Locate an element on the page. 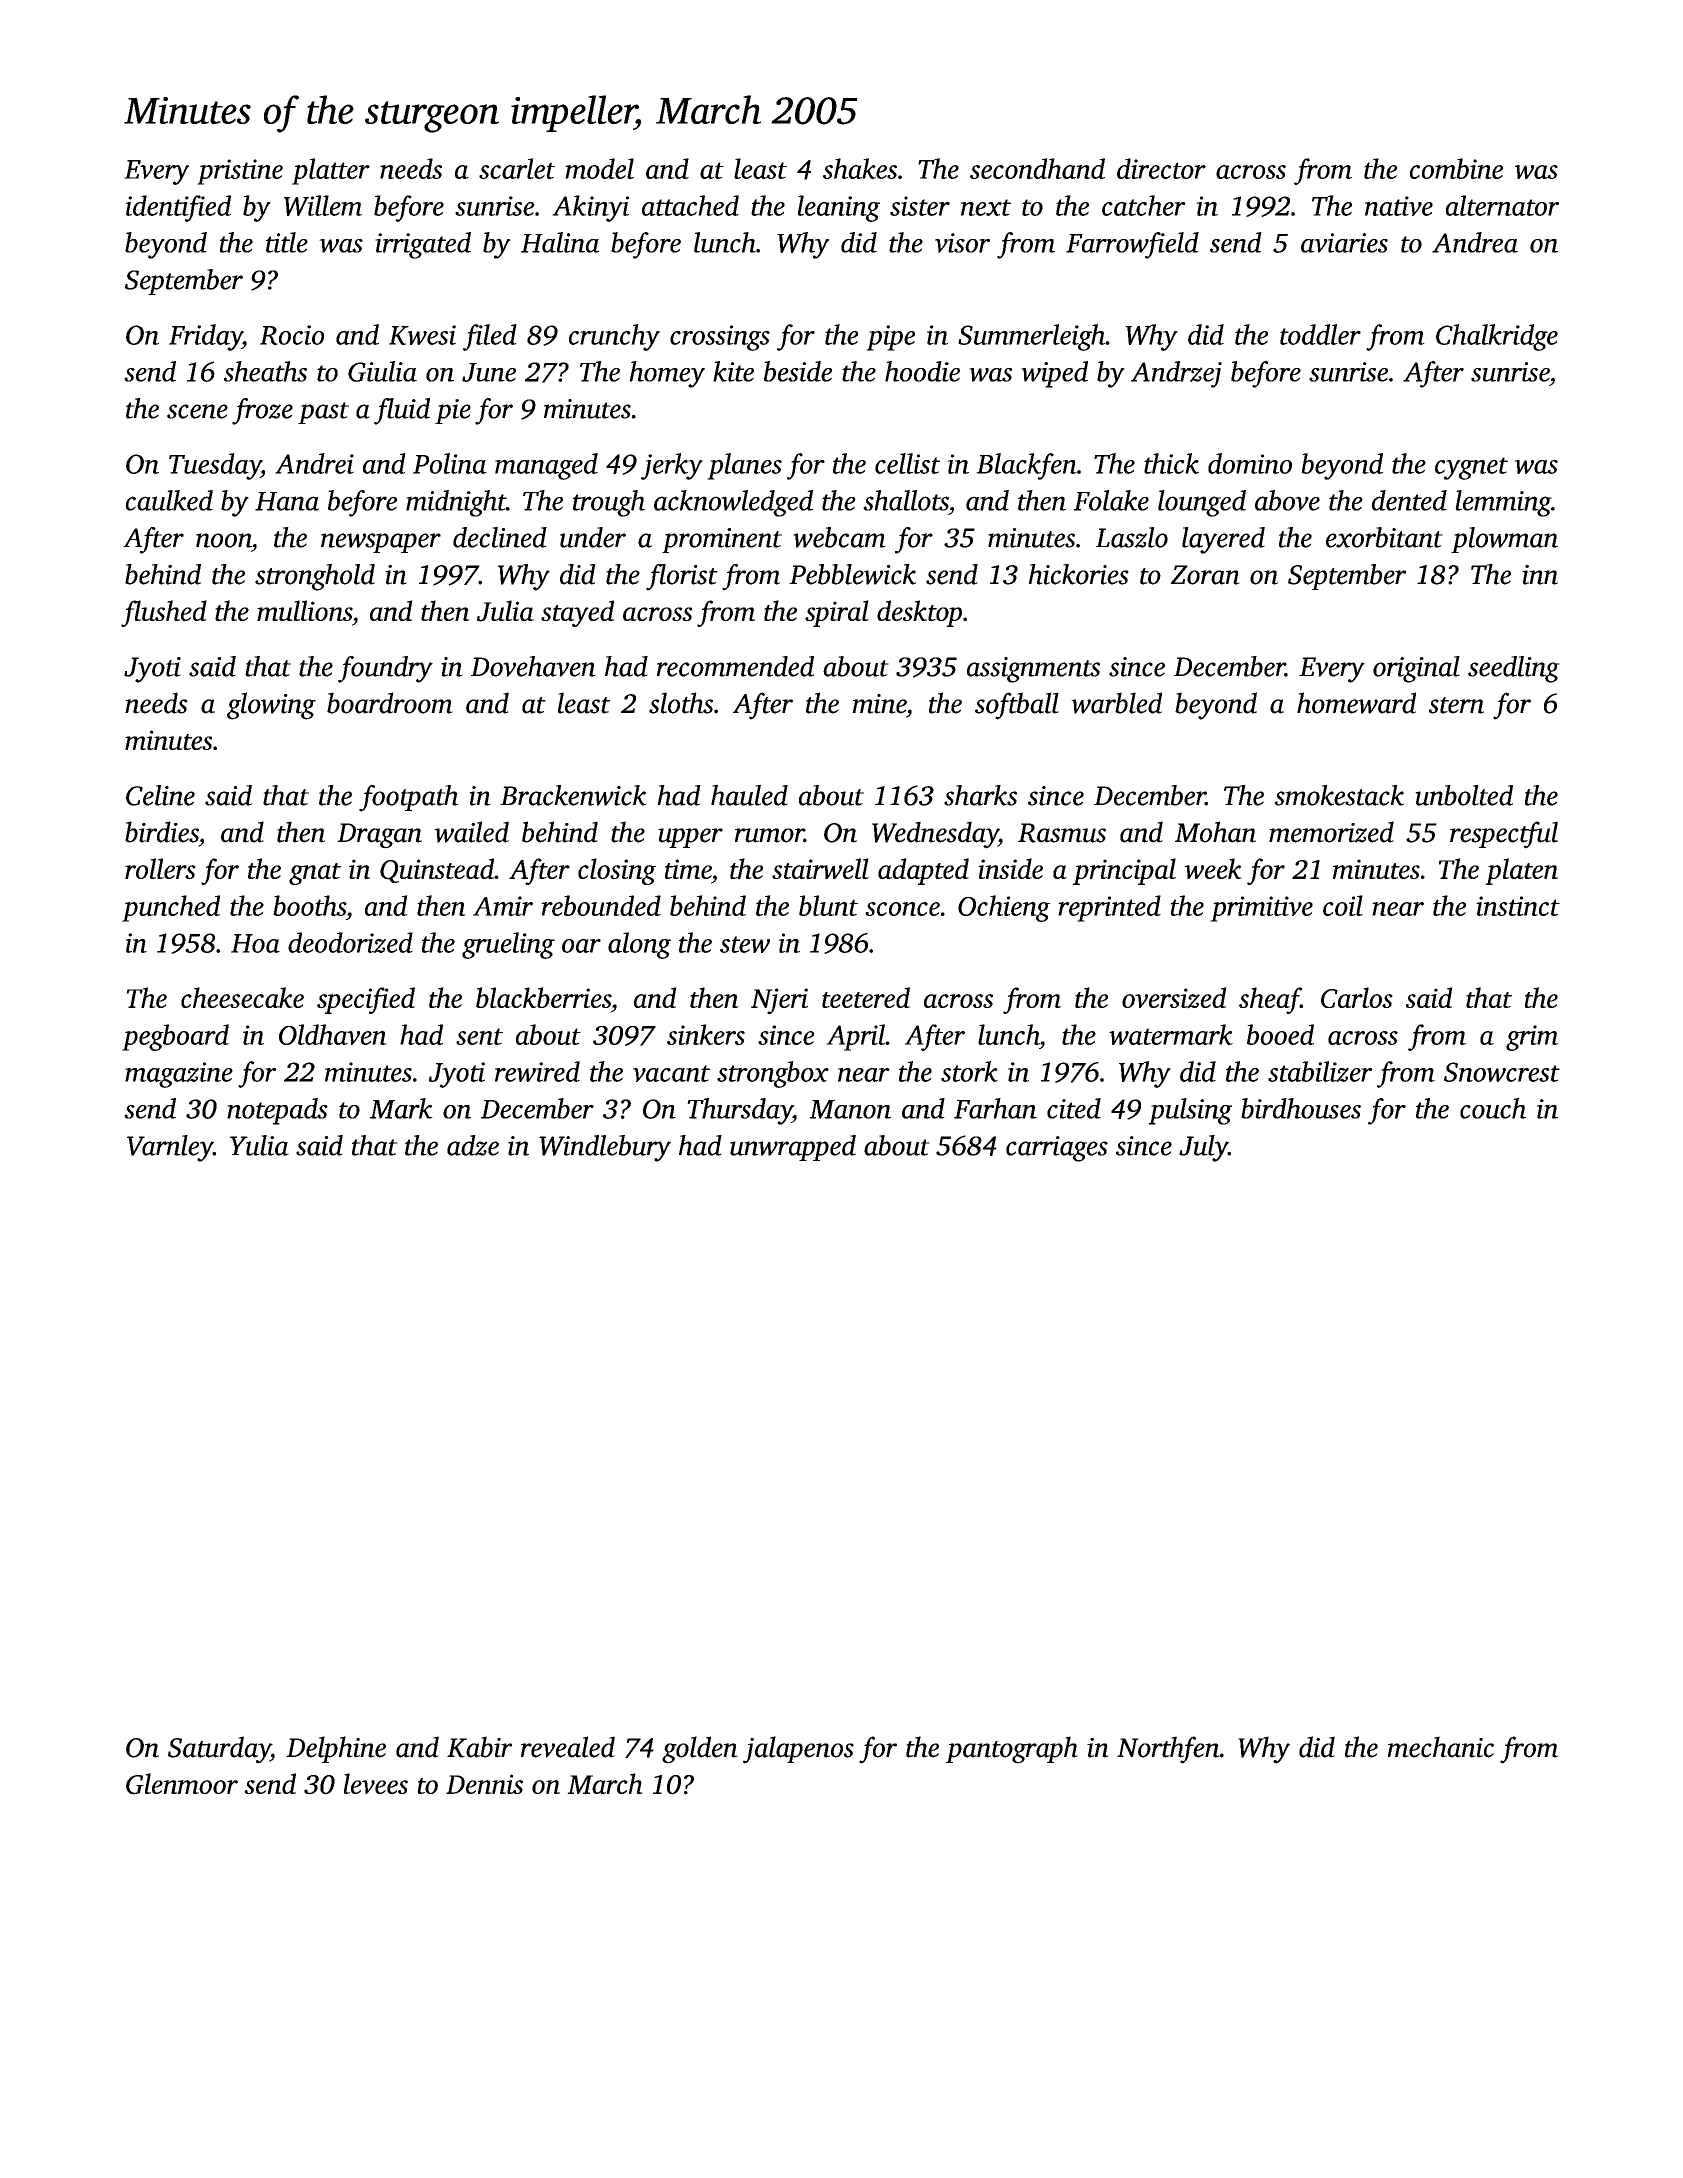  primitive is located at coordinates (1261, 909).
